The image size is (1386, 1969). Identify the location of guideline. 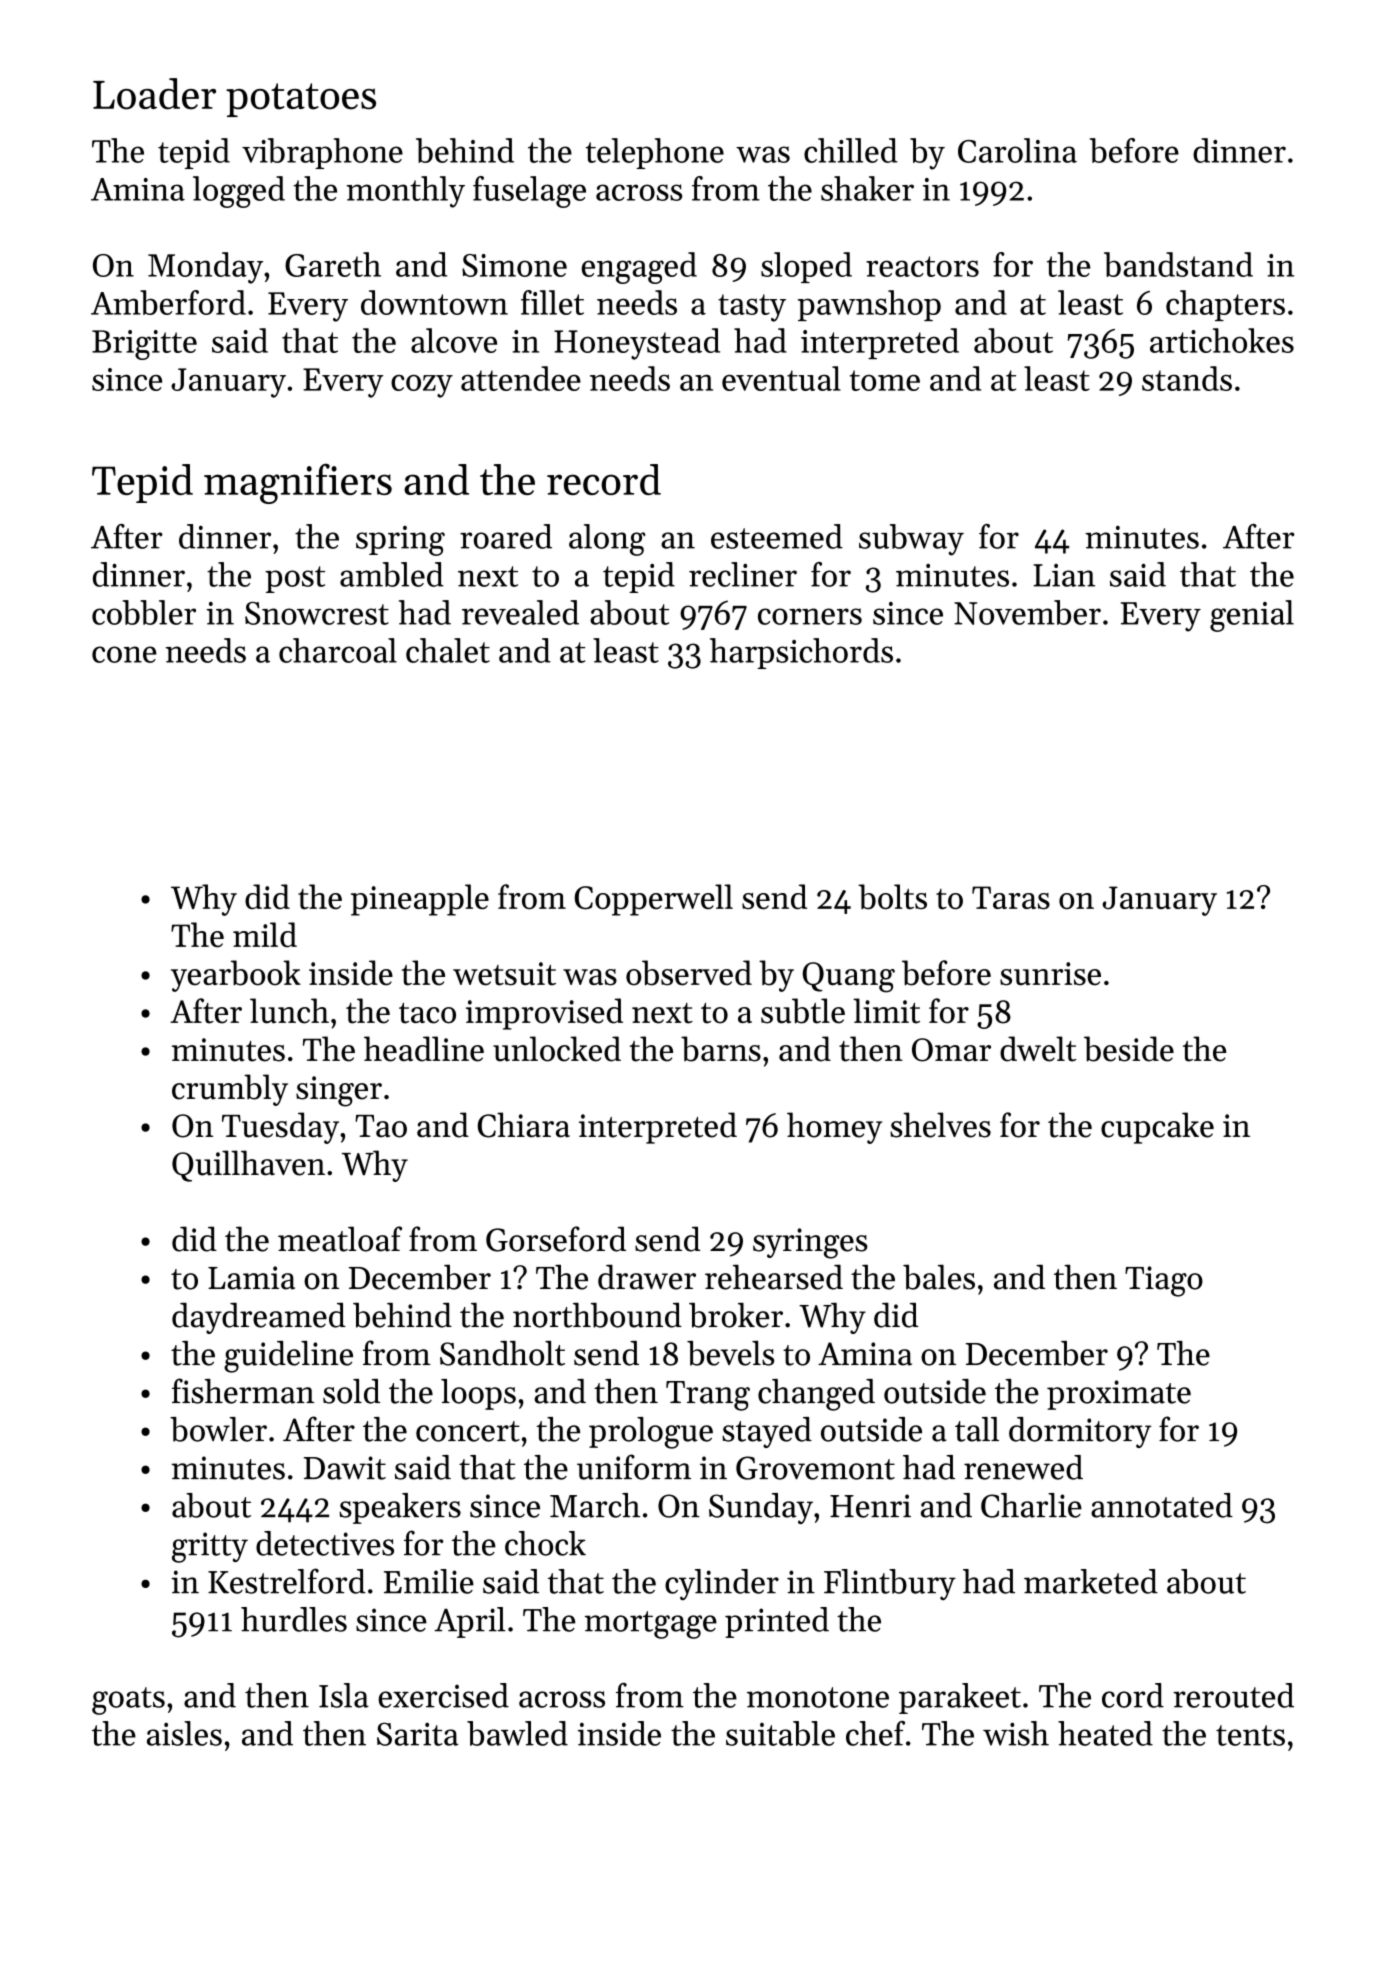
(288, 1357).
